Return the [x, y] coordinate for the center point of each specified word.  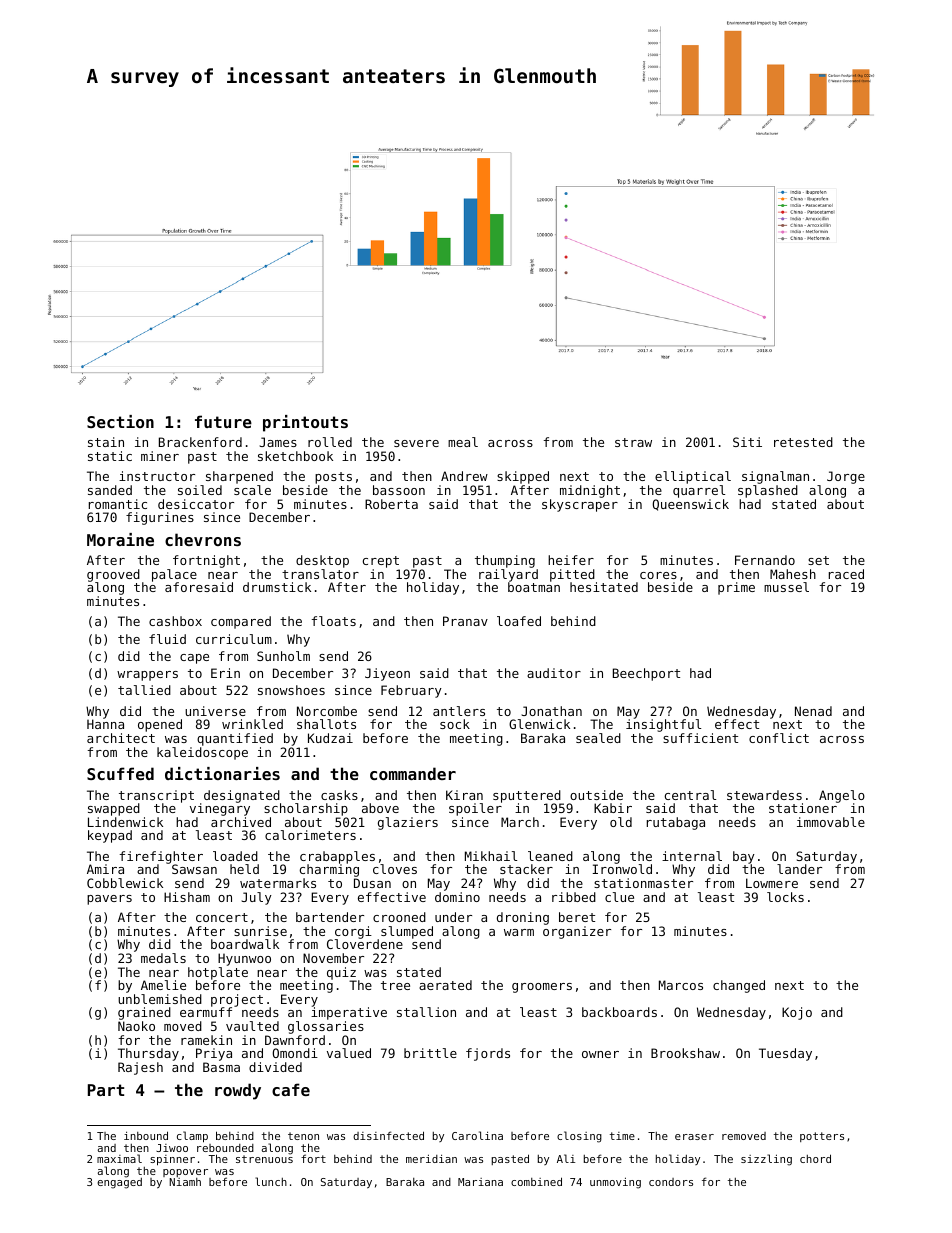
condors [671, 1182]
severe [416, 443]
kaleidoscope [202, 753]
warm [519, 932]
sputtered [527, 796]
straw [633, 442]
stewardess [764, 795]
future [223, 421]
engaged [119, 1183]
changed [739, 986]
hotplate [218, 973]
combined [536, 1181]
